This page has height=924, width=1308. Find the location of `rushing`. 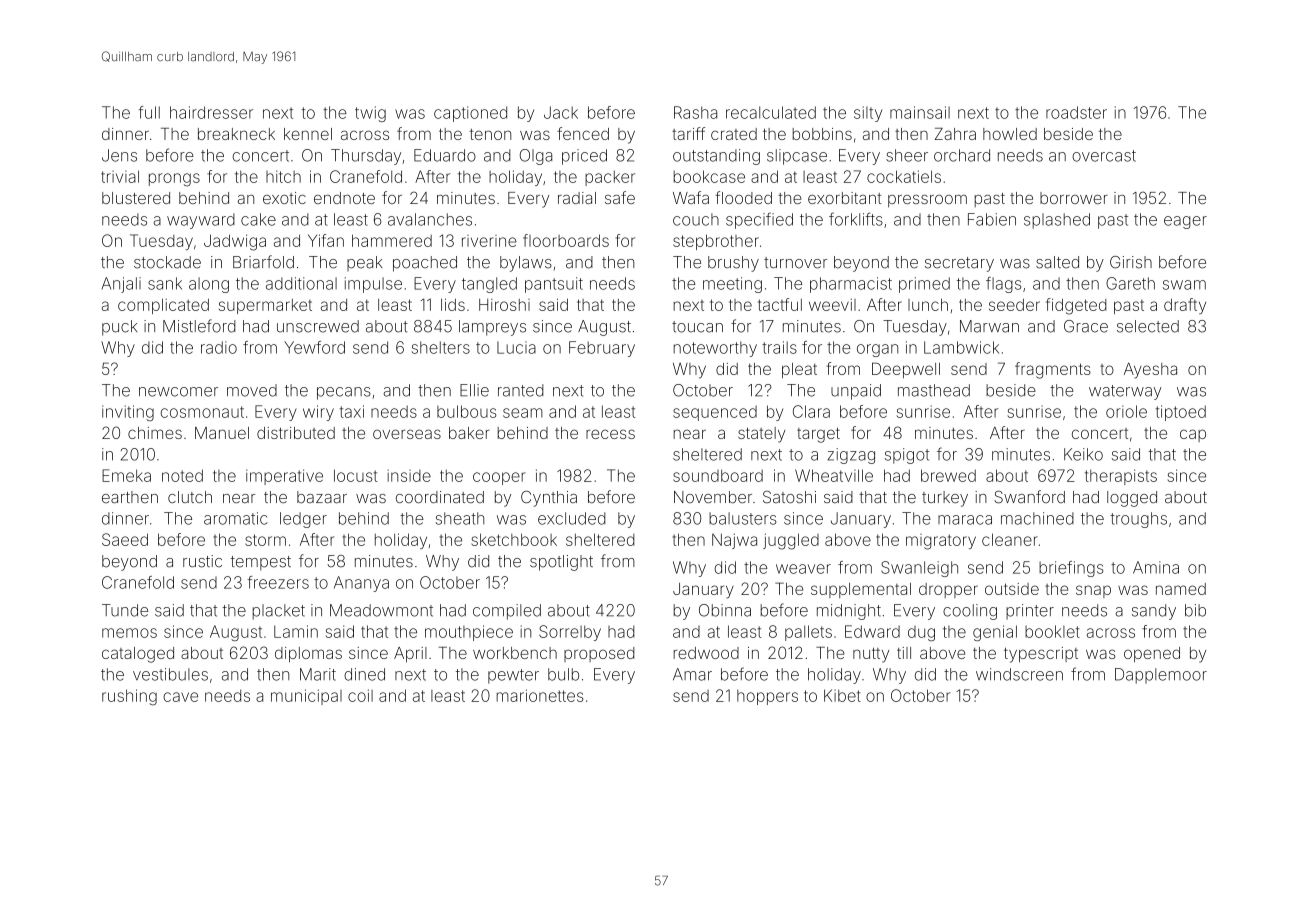

rushing is located at coordinates (129, 697).
